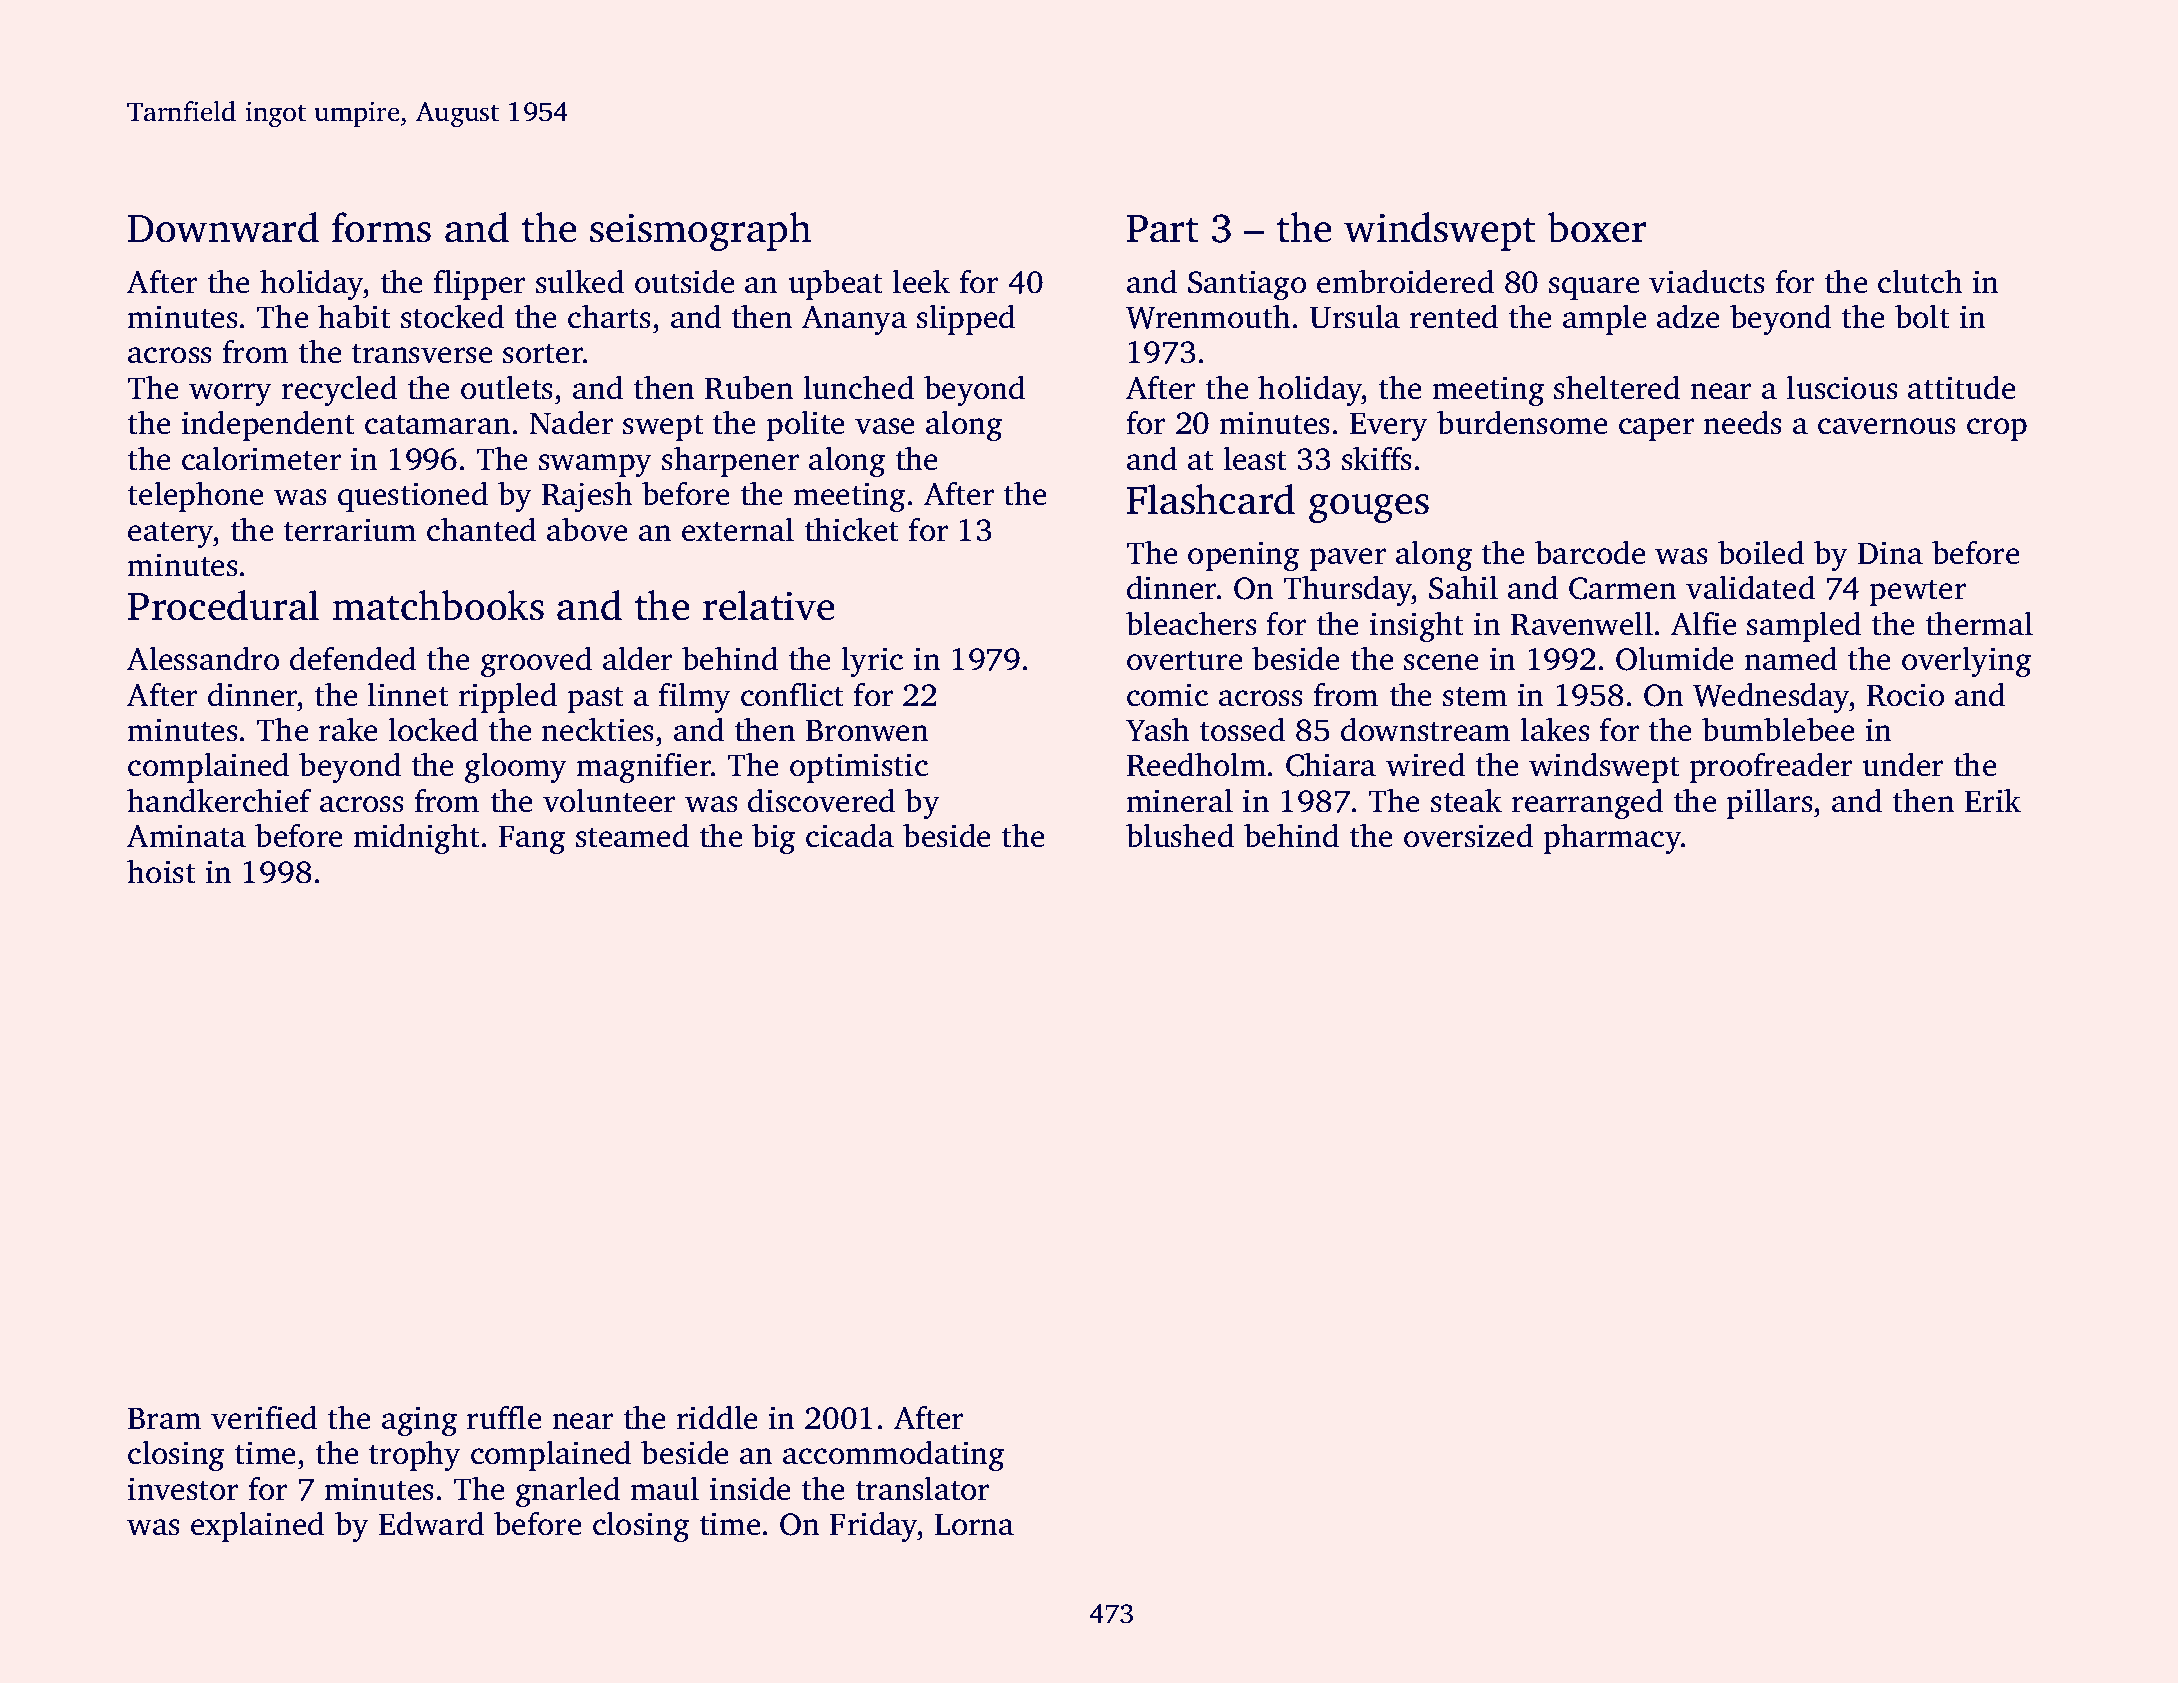 This page has width=2178, height=1683. What do you see at coordinates (568, 1491) in the page?
I see `gnarled` at bounding box center [568, 1491].
